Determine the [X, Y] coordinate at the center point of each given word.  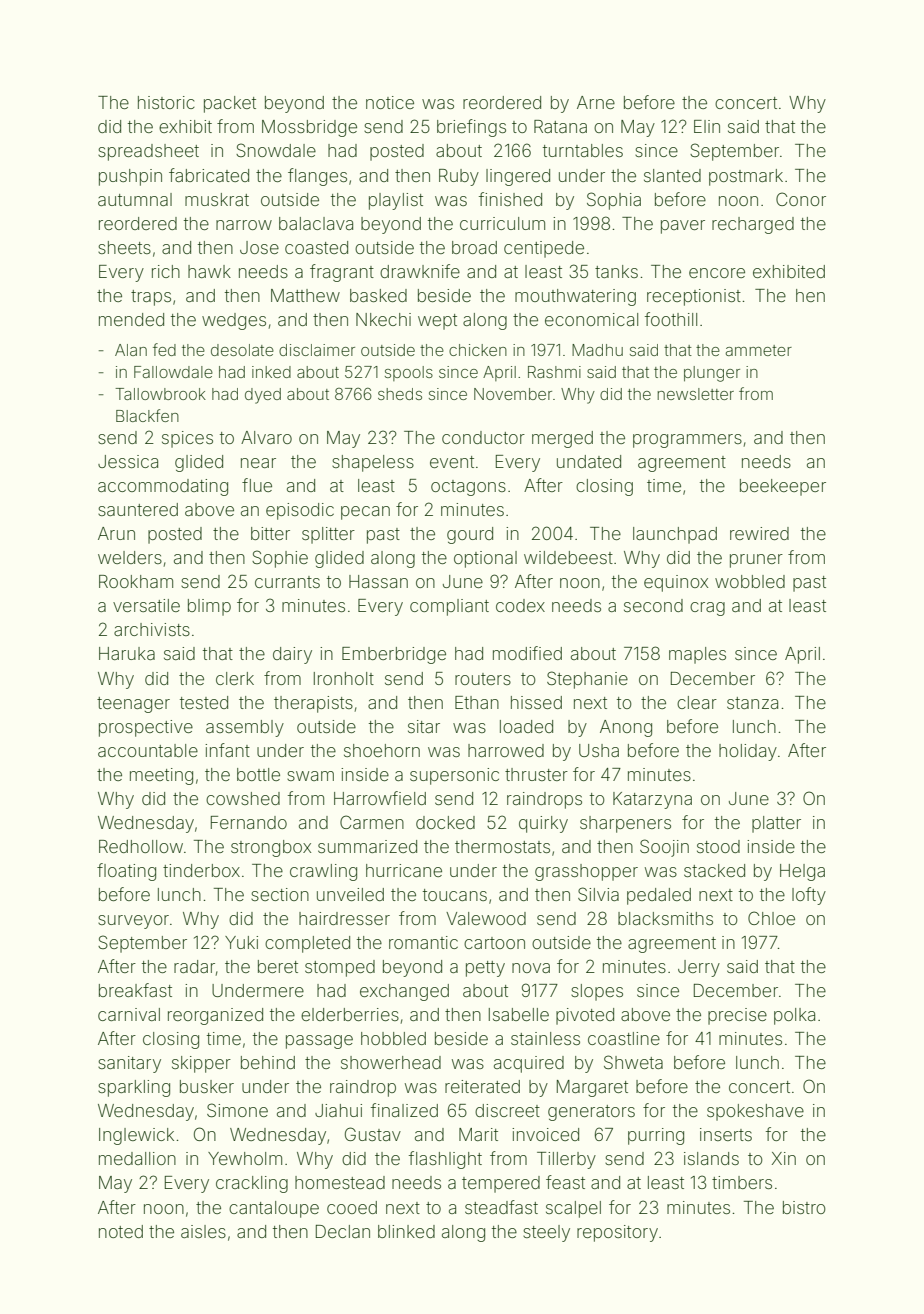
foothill [671, 319]
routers [483, 679]
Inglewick [136, 1136]
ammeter [758, 350]
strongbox [271, 848]
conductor [483, 437]
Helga [802, 872]
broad [474, 247]
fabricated [209, 175]
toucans [455, 895]
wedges [234, 321]
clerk [235, 678]
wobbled [750, 581]
